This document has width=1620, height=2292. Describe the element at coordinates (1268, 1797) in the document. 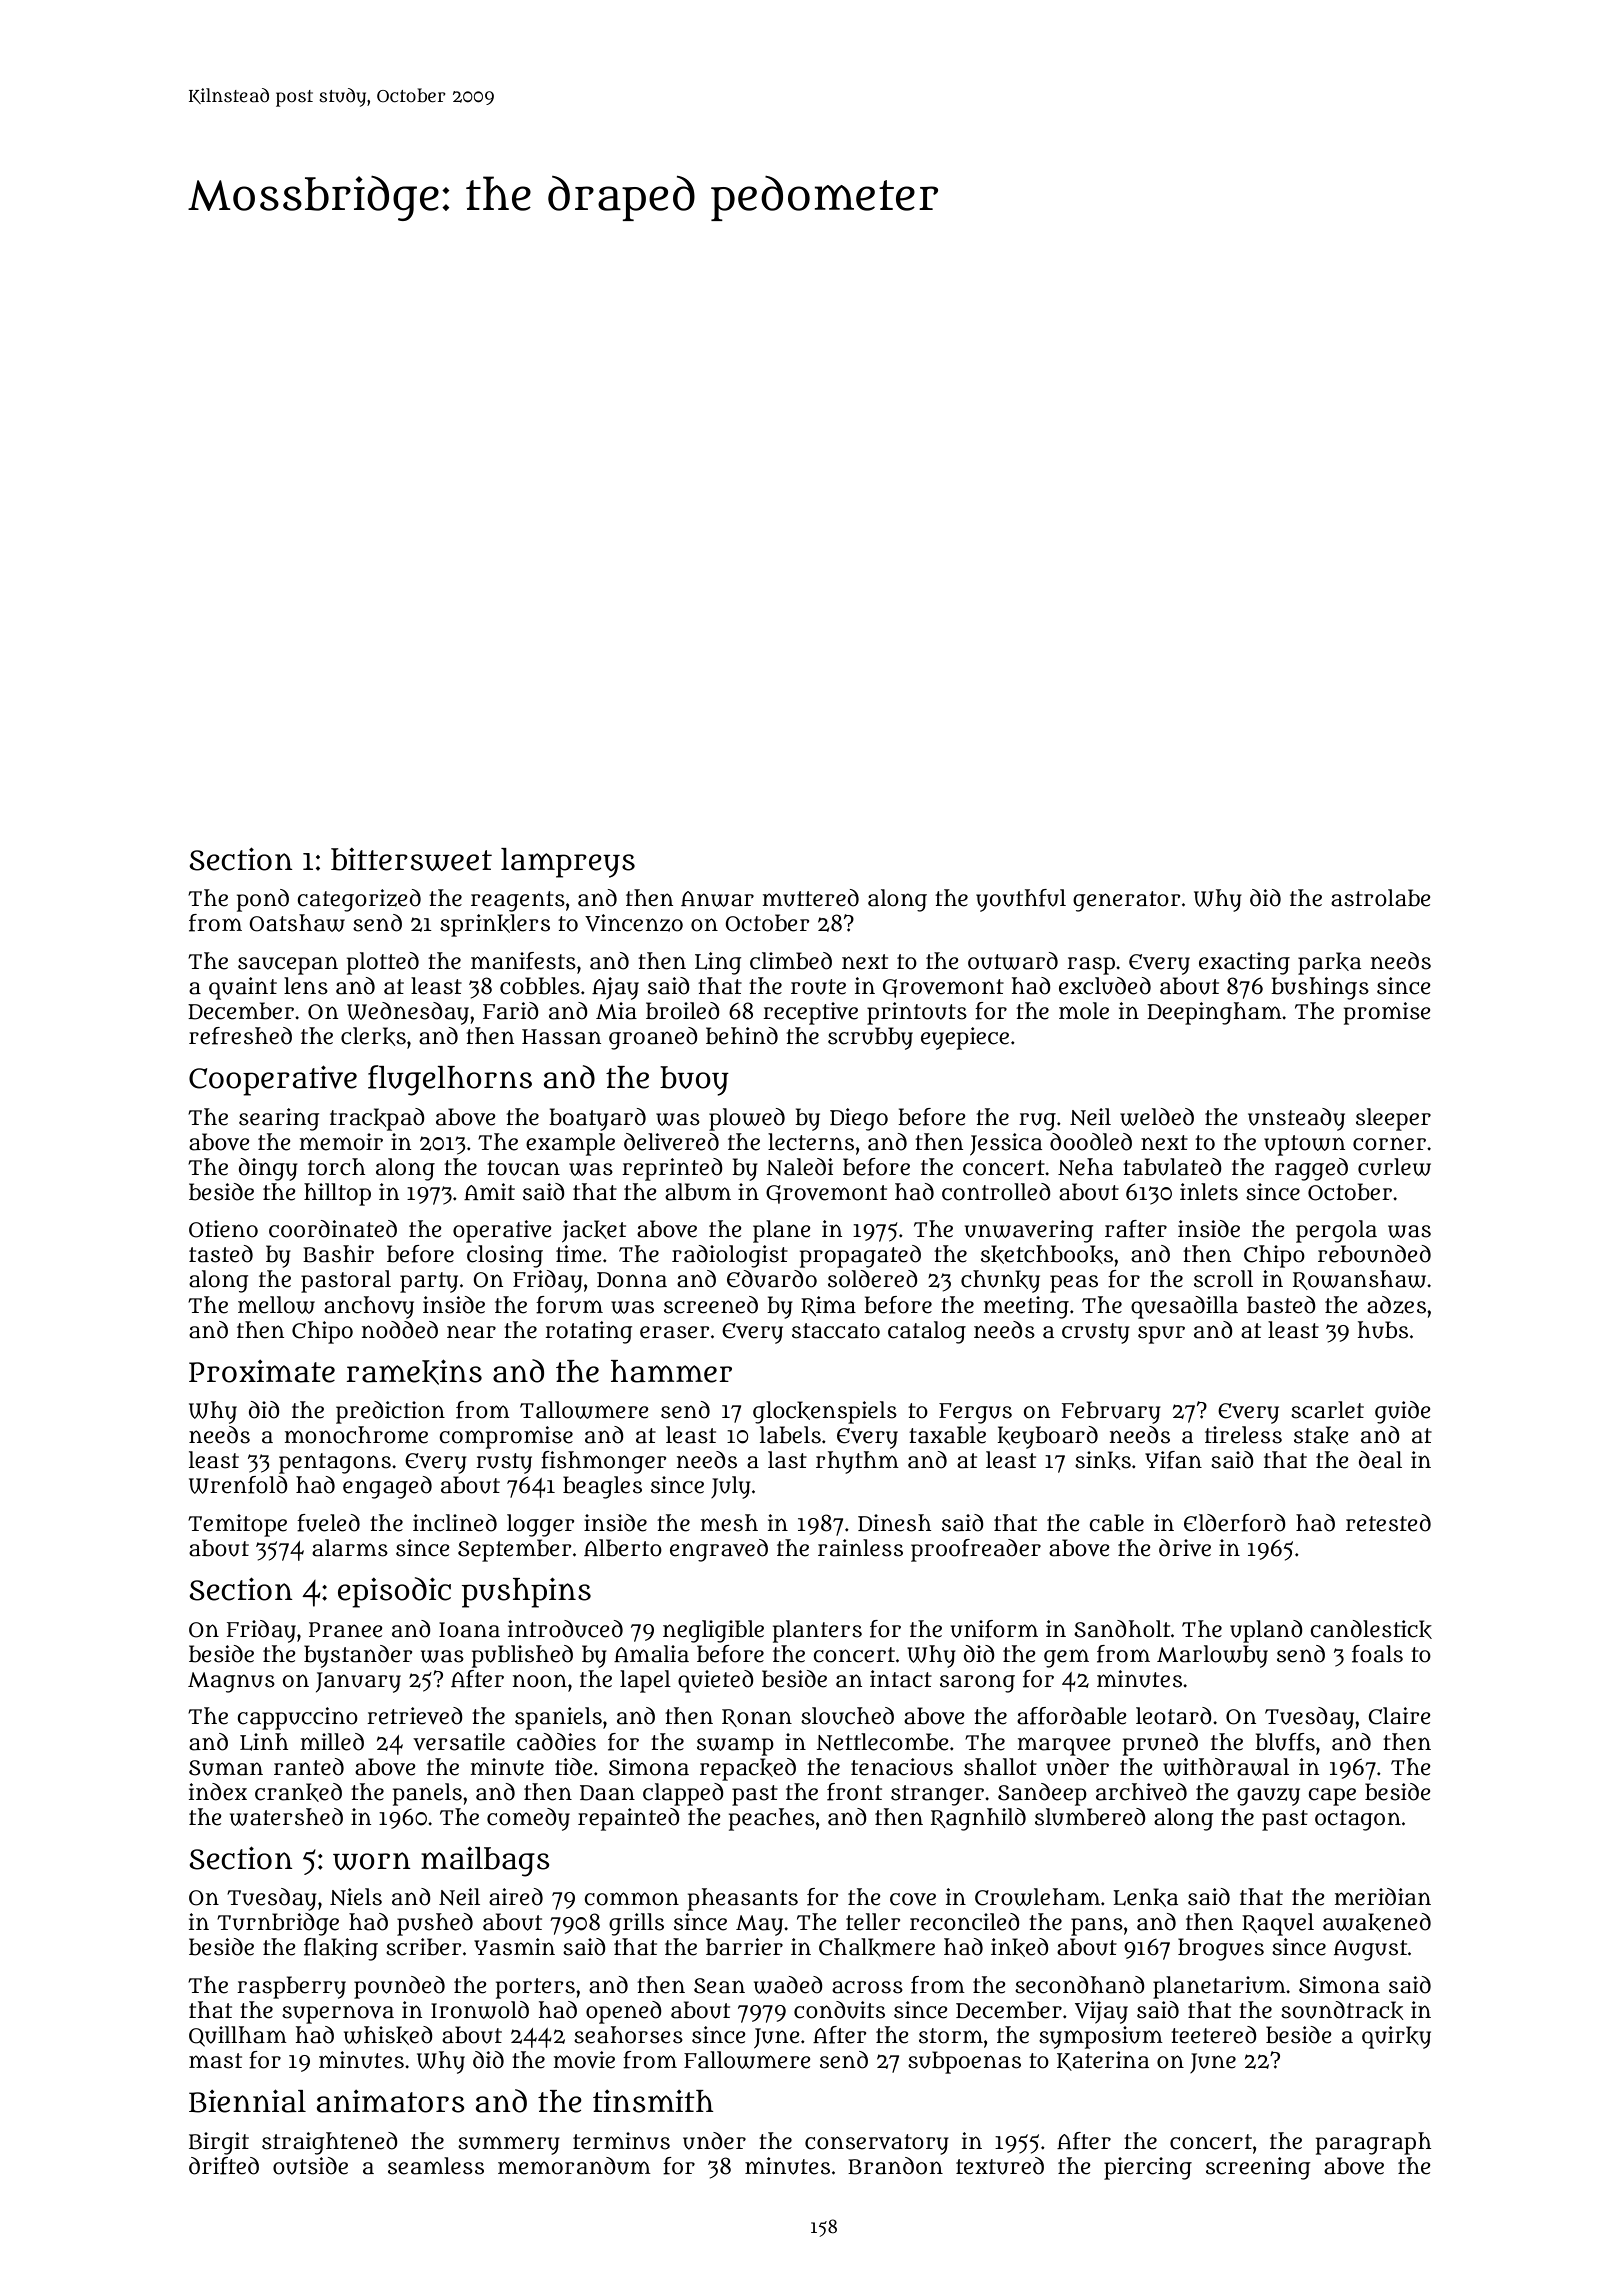

I see `gauzy` at that location.
